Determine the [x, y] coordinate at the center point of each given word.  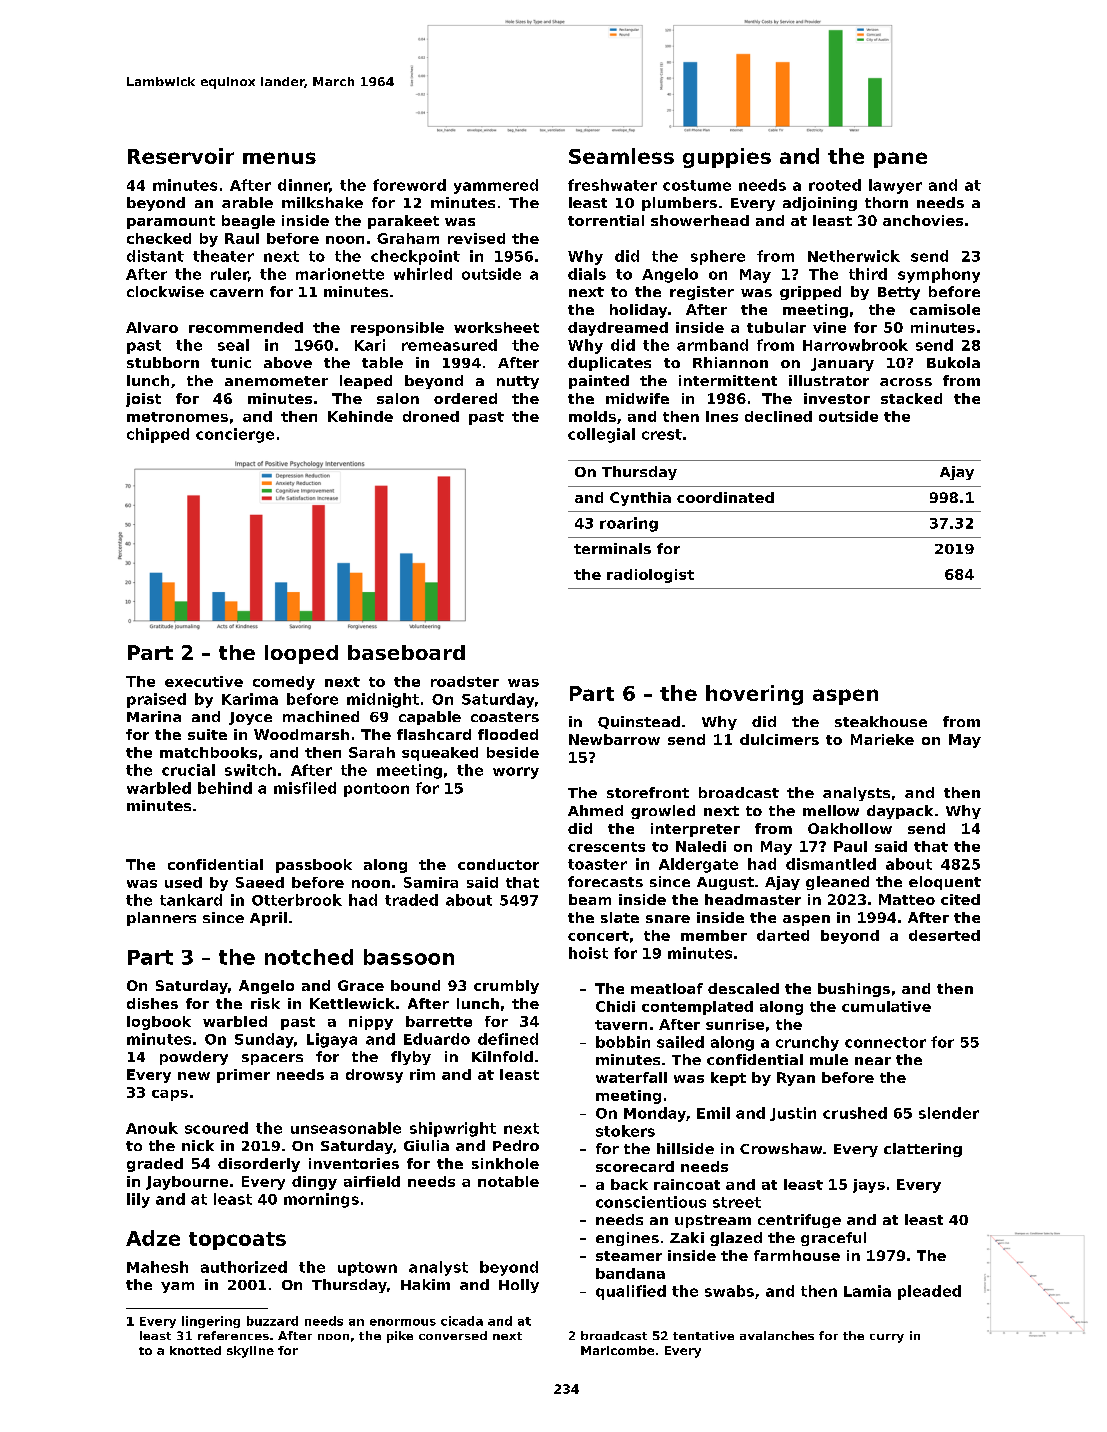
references [233, 1335]
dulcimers [779, 739]
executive [204, 681]
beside [513, 752]
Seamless [621, 156]
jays [869, 1186]
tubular [776, 327]
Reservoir [181, 156]
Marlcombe [617, 1350]
